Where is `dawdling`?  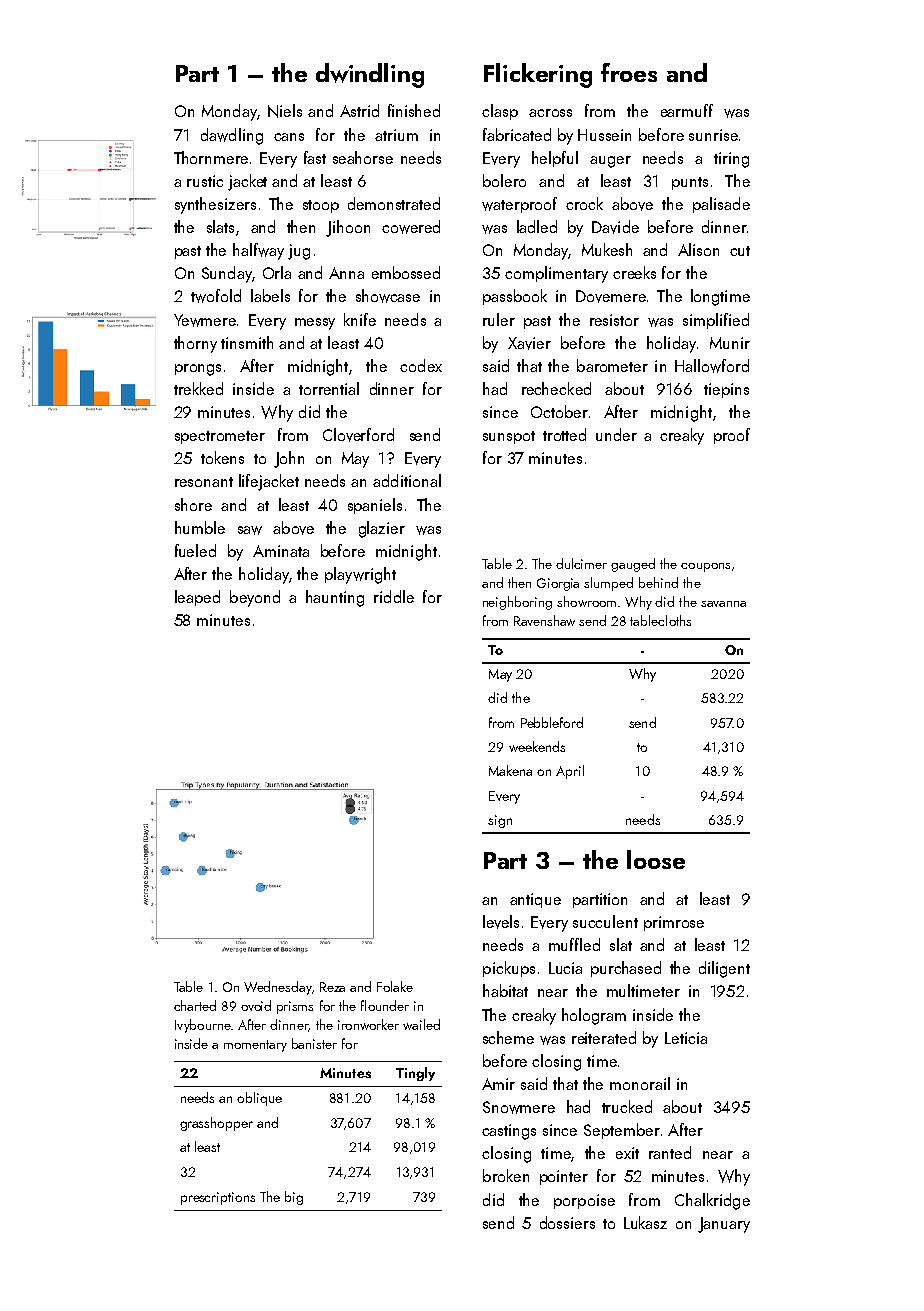 dawdling is located at coordinates (232, 136).
